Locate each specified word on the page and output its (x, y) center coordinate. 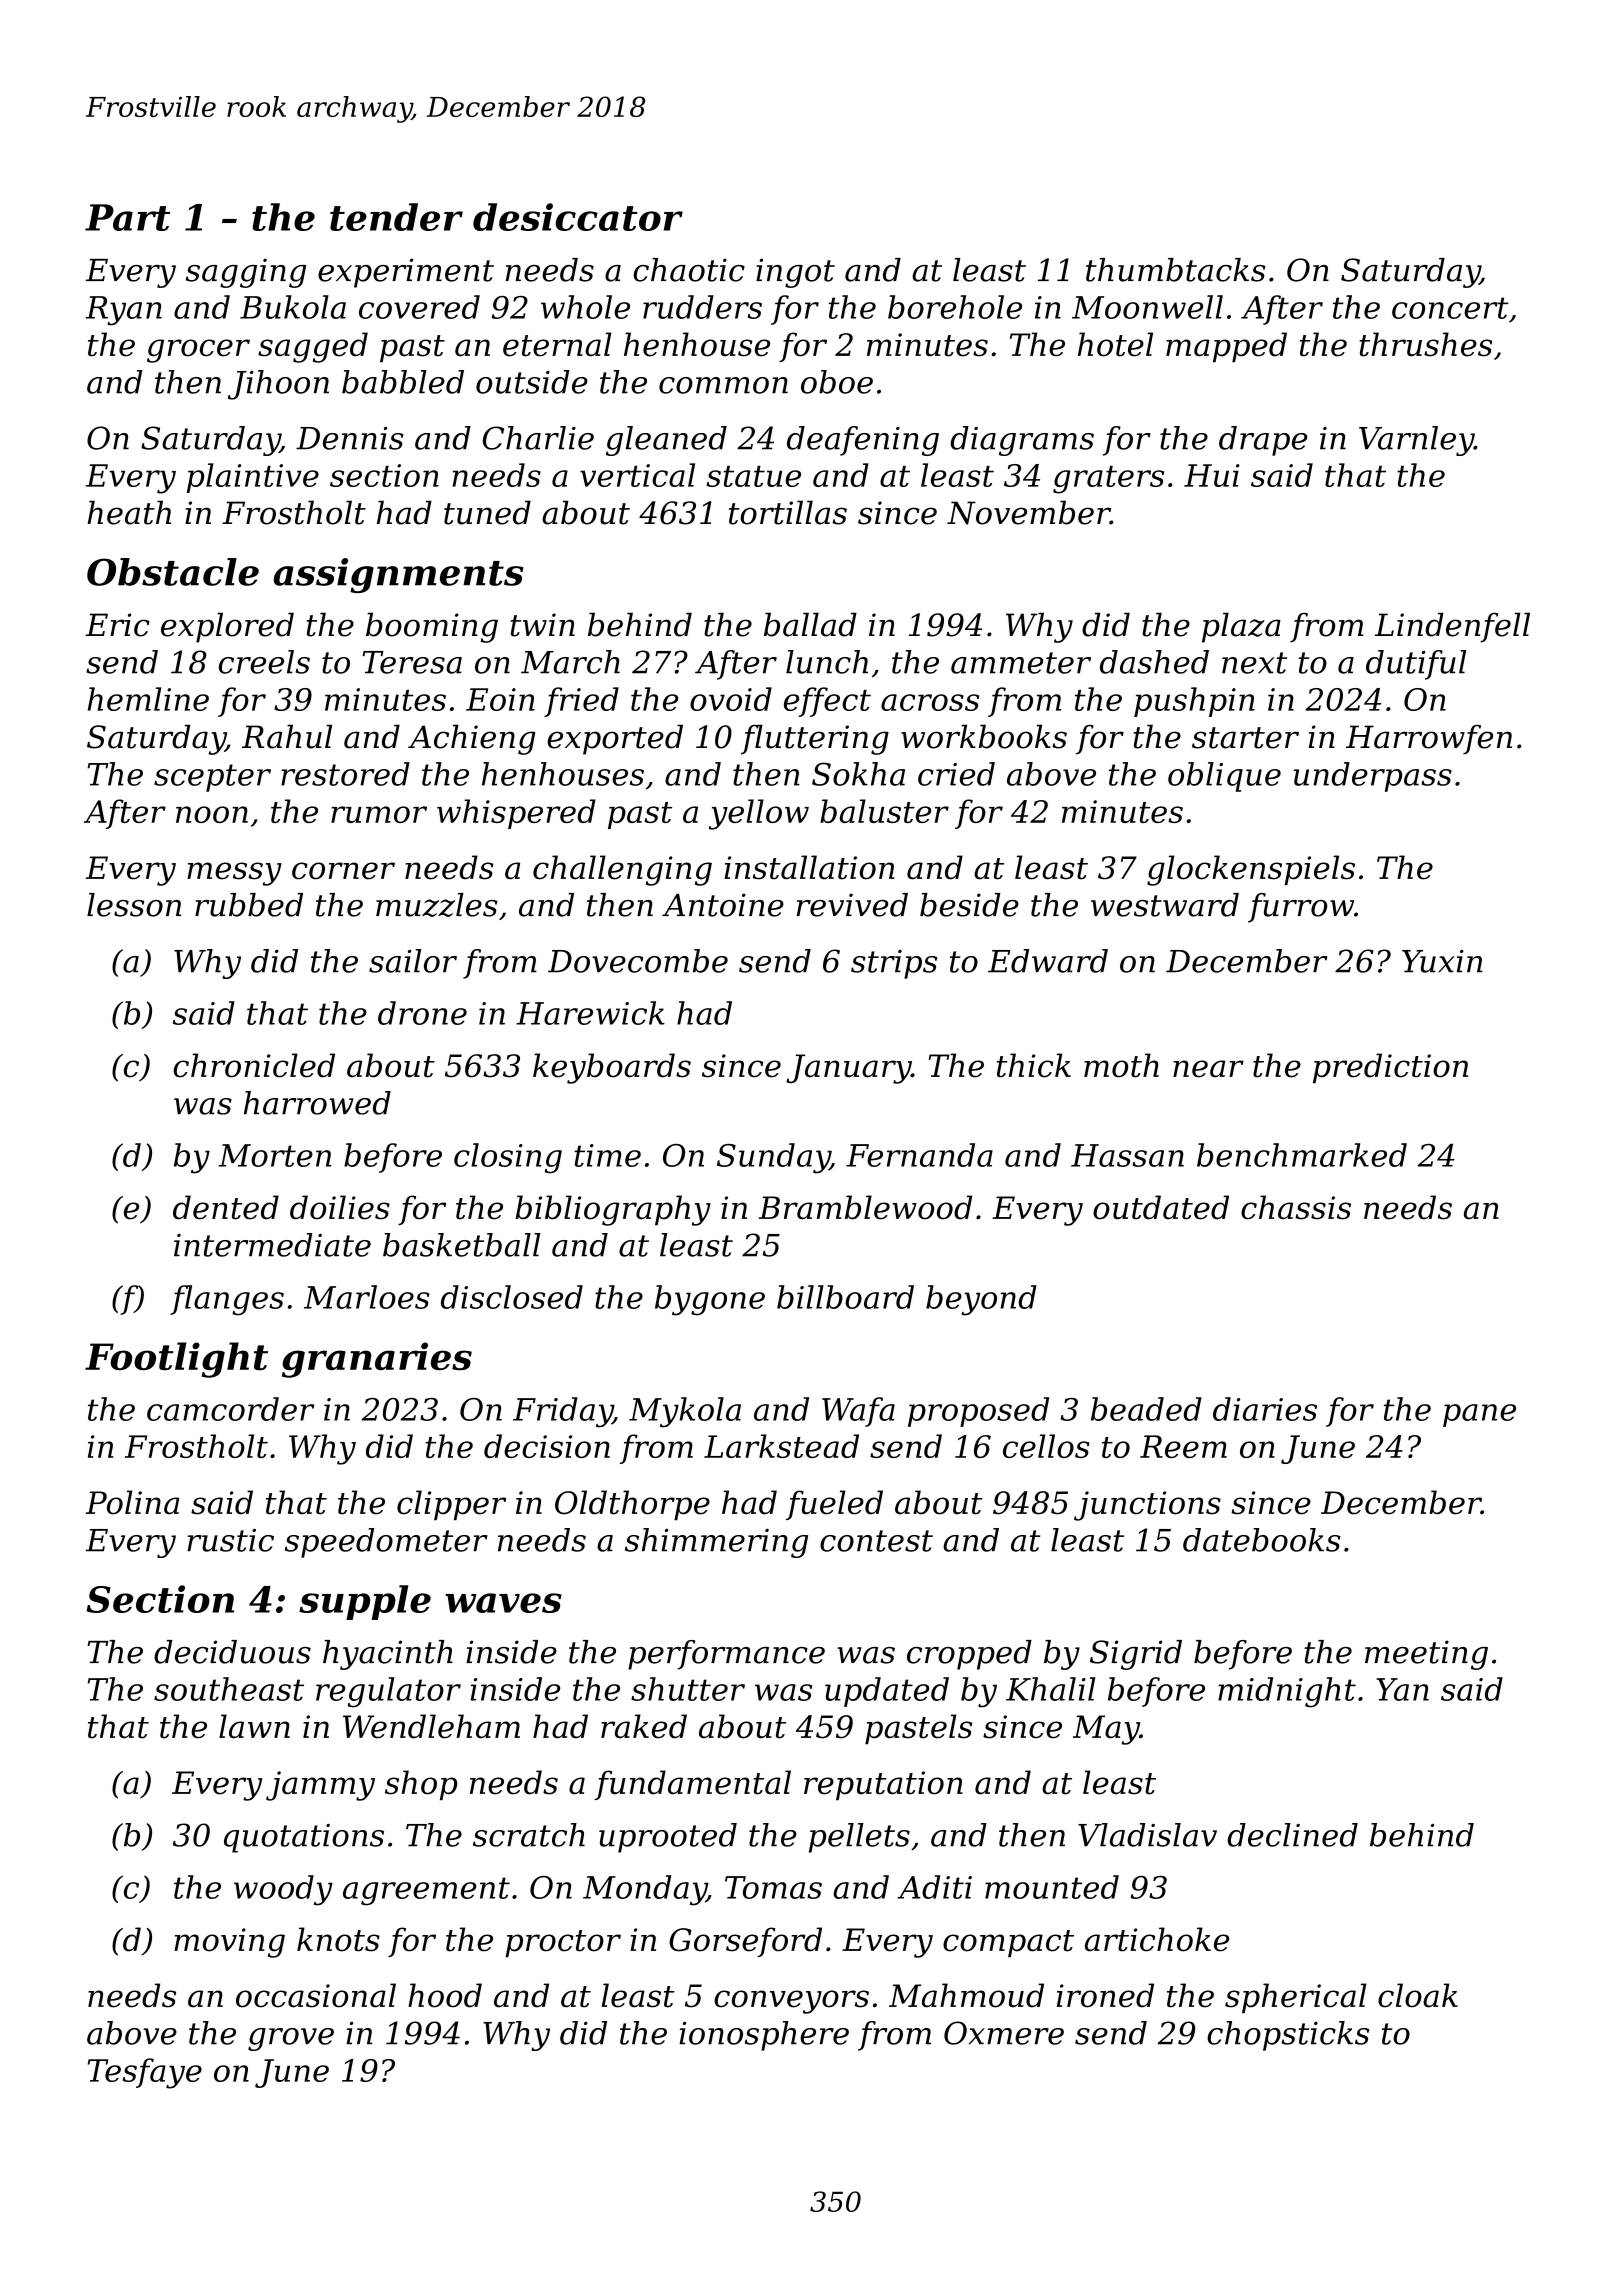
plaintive (253, 478)
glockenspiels (1251, 870)
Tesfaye (145, 2073)
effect (827, 702)
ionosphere (764, 2036)
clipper (451, 1505)
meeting (1426, 1655)
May (1106, 1730)
